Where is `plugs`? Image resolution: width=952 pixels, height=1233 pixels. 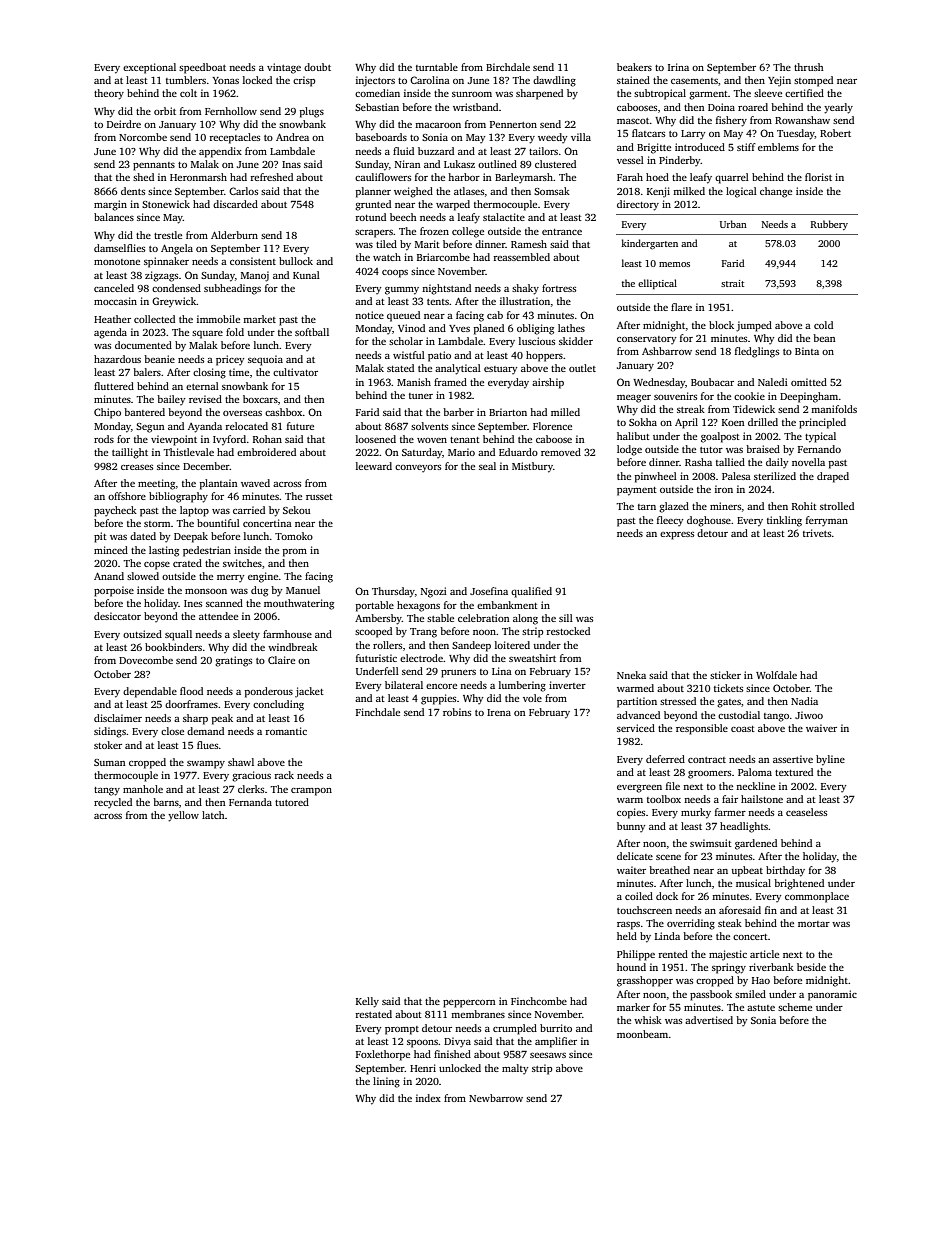 plugs is located at coordinates (312, 112).
